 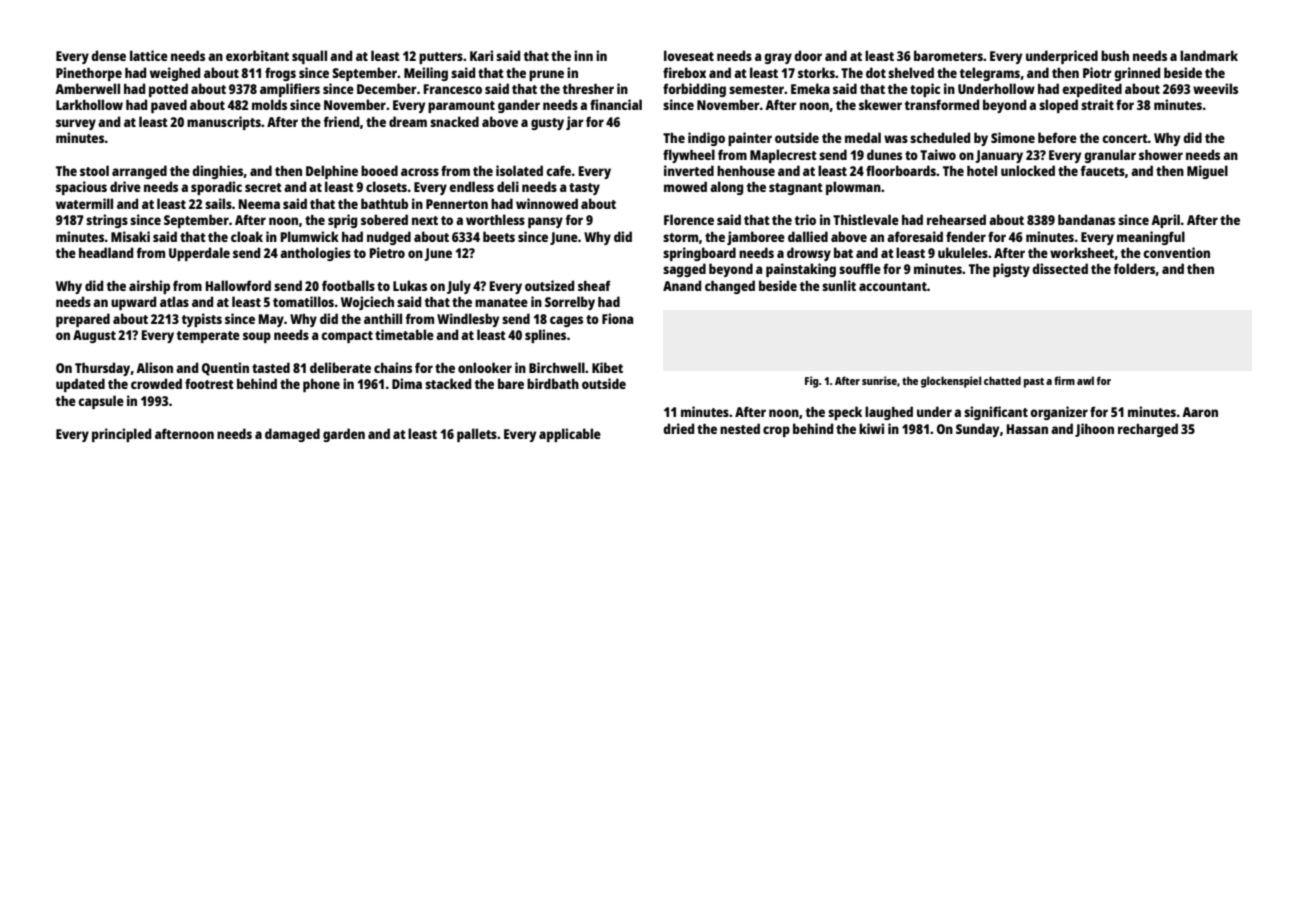 I want to click on Delphine, so click(x=332, y=172).
